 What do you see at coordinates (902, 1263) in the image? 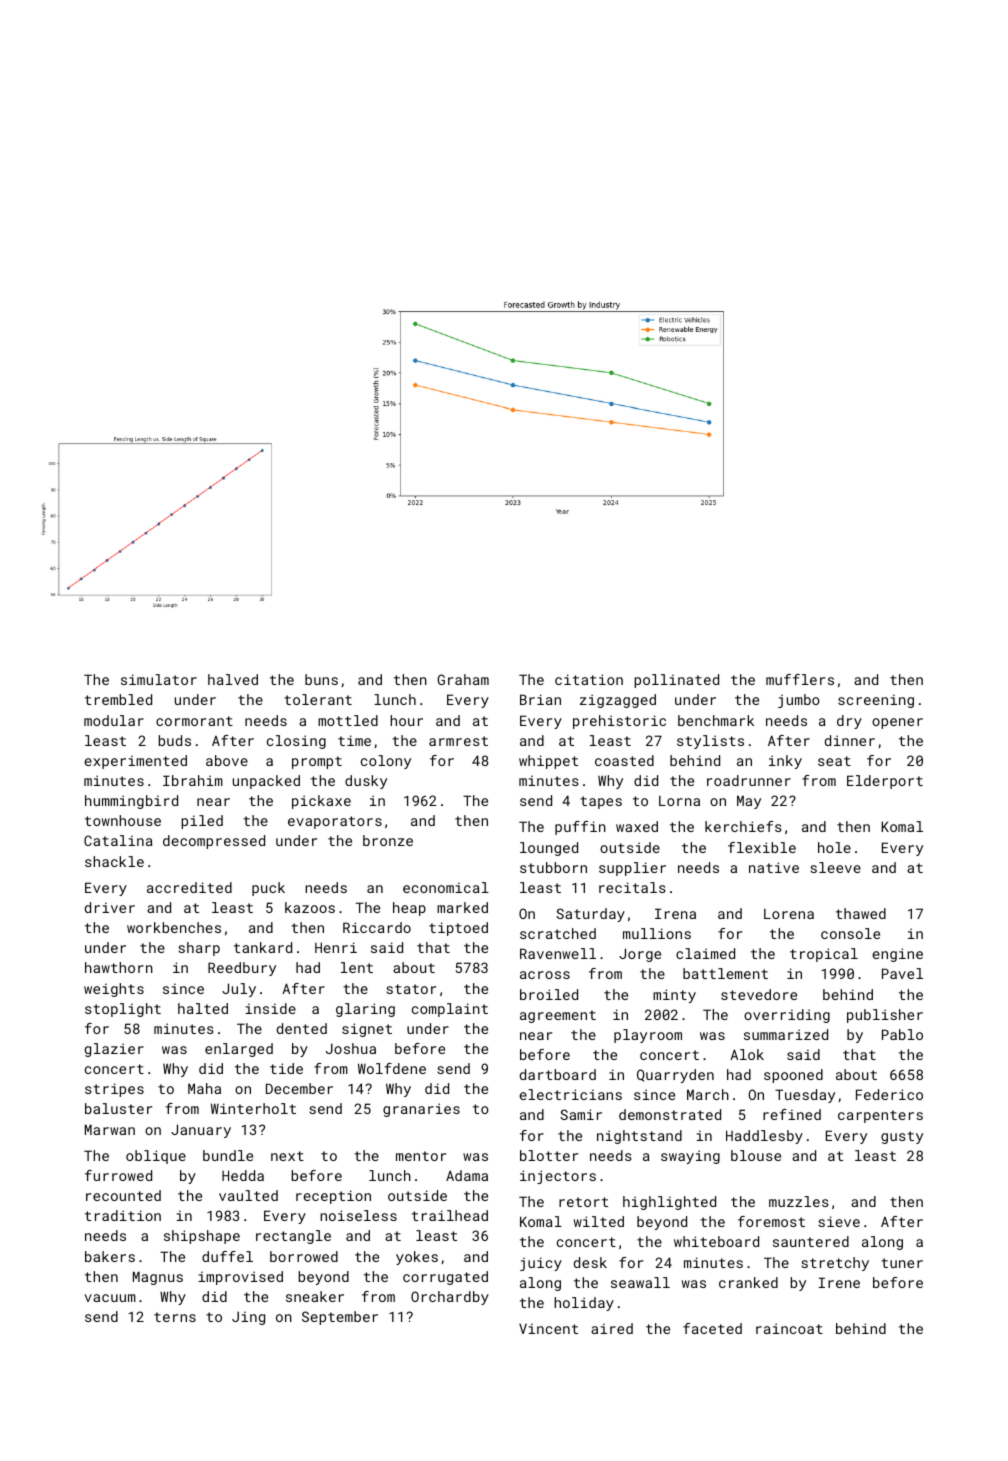
I see `tuner` at bounding box center [902, 1263].
